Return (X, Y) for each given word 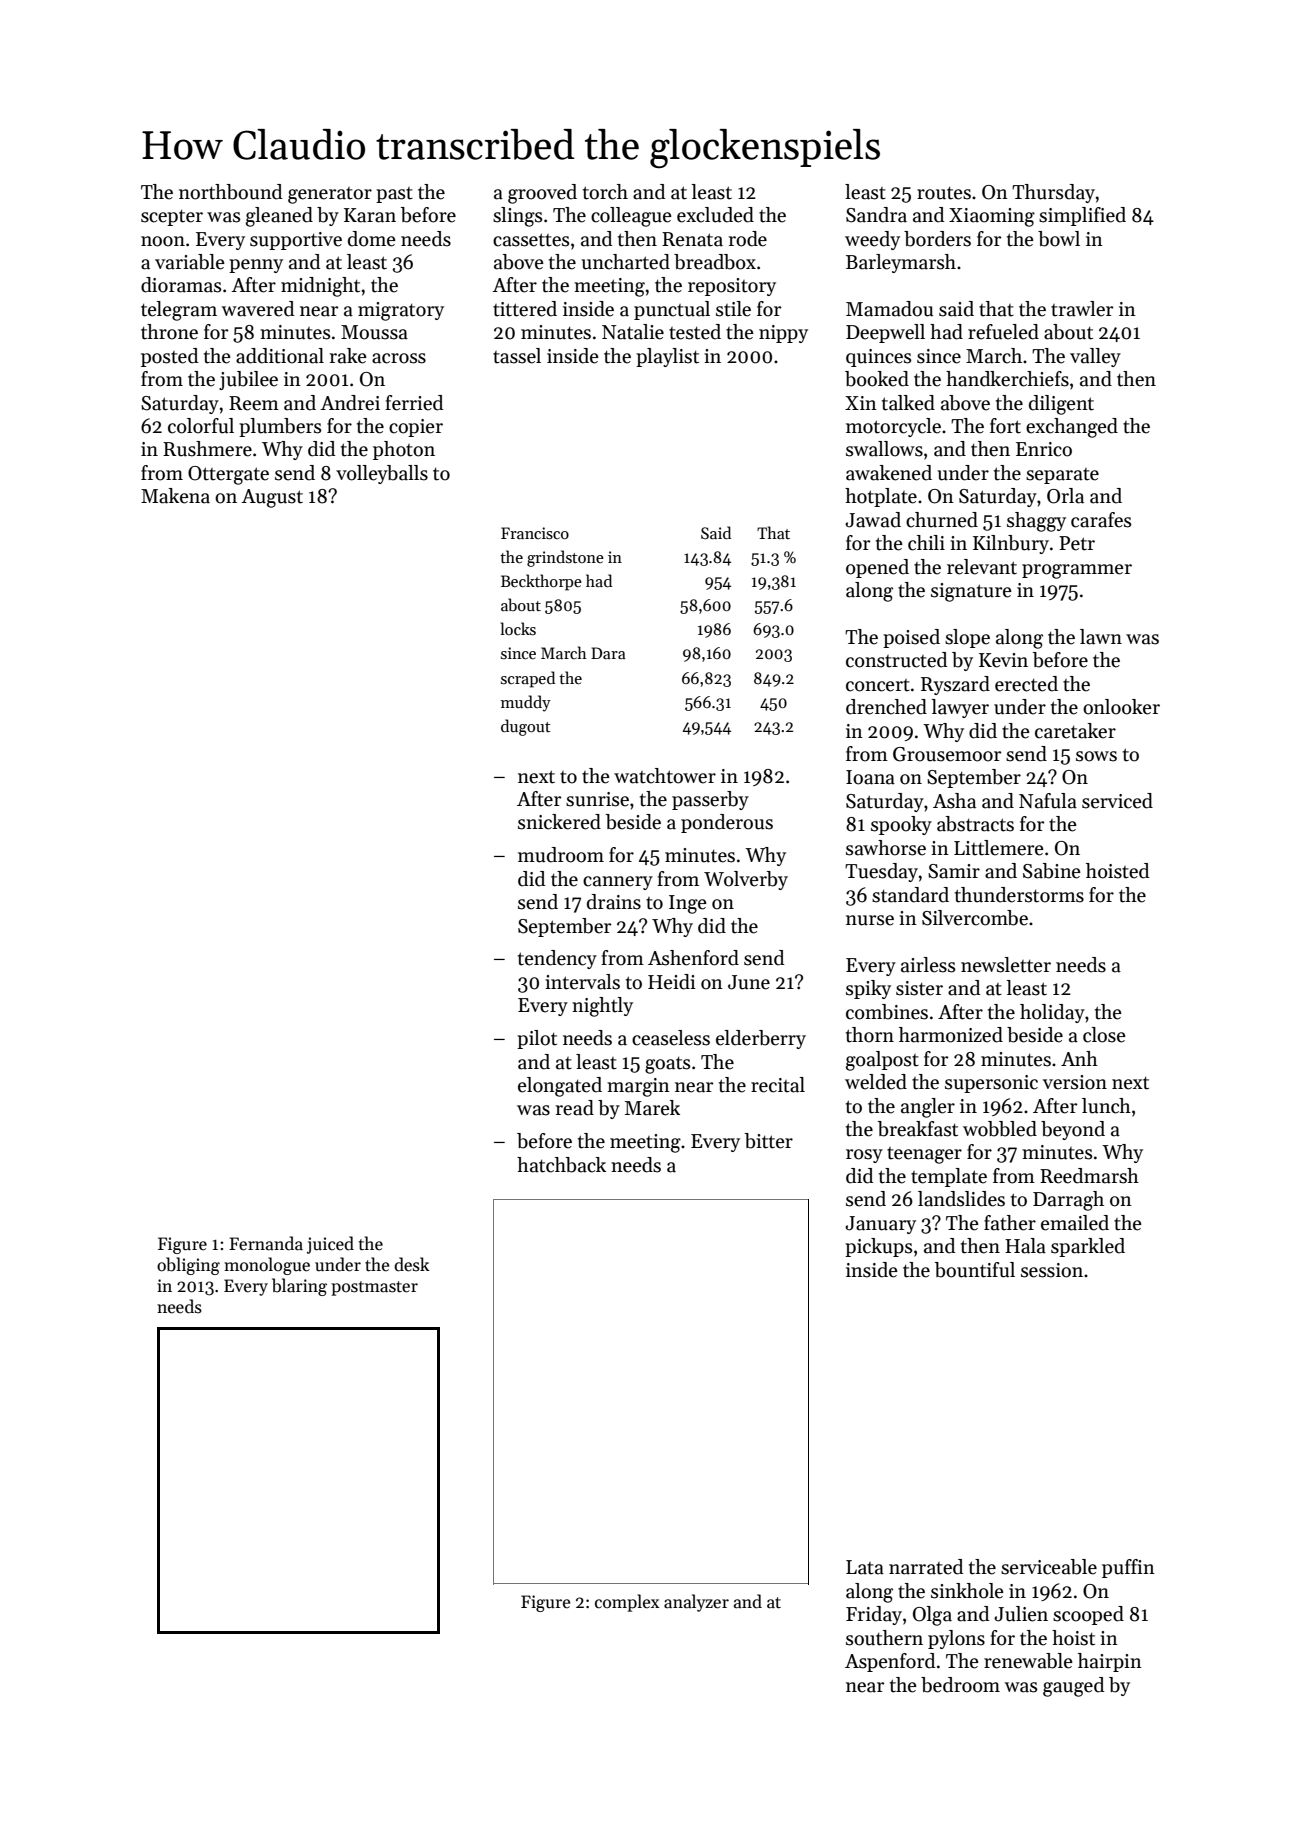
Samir (954, 871)
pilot (537, 1039)
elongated (560, 1087)
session (1052, 1270)
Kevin (1003, 660)
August (272, 498)
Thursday (1053, 193)
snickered (559, 822)
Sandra (876, 215)
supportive (296, 241)
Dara (608, 653)
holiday (1052, 1013)
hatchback (561, 1165)
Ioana (870, 777)
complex (627, 1603)
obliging (188, 1266)
